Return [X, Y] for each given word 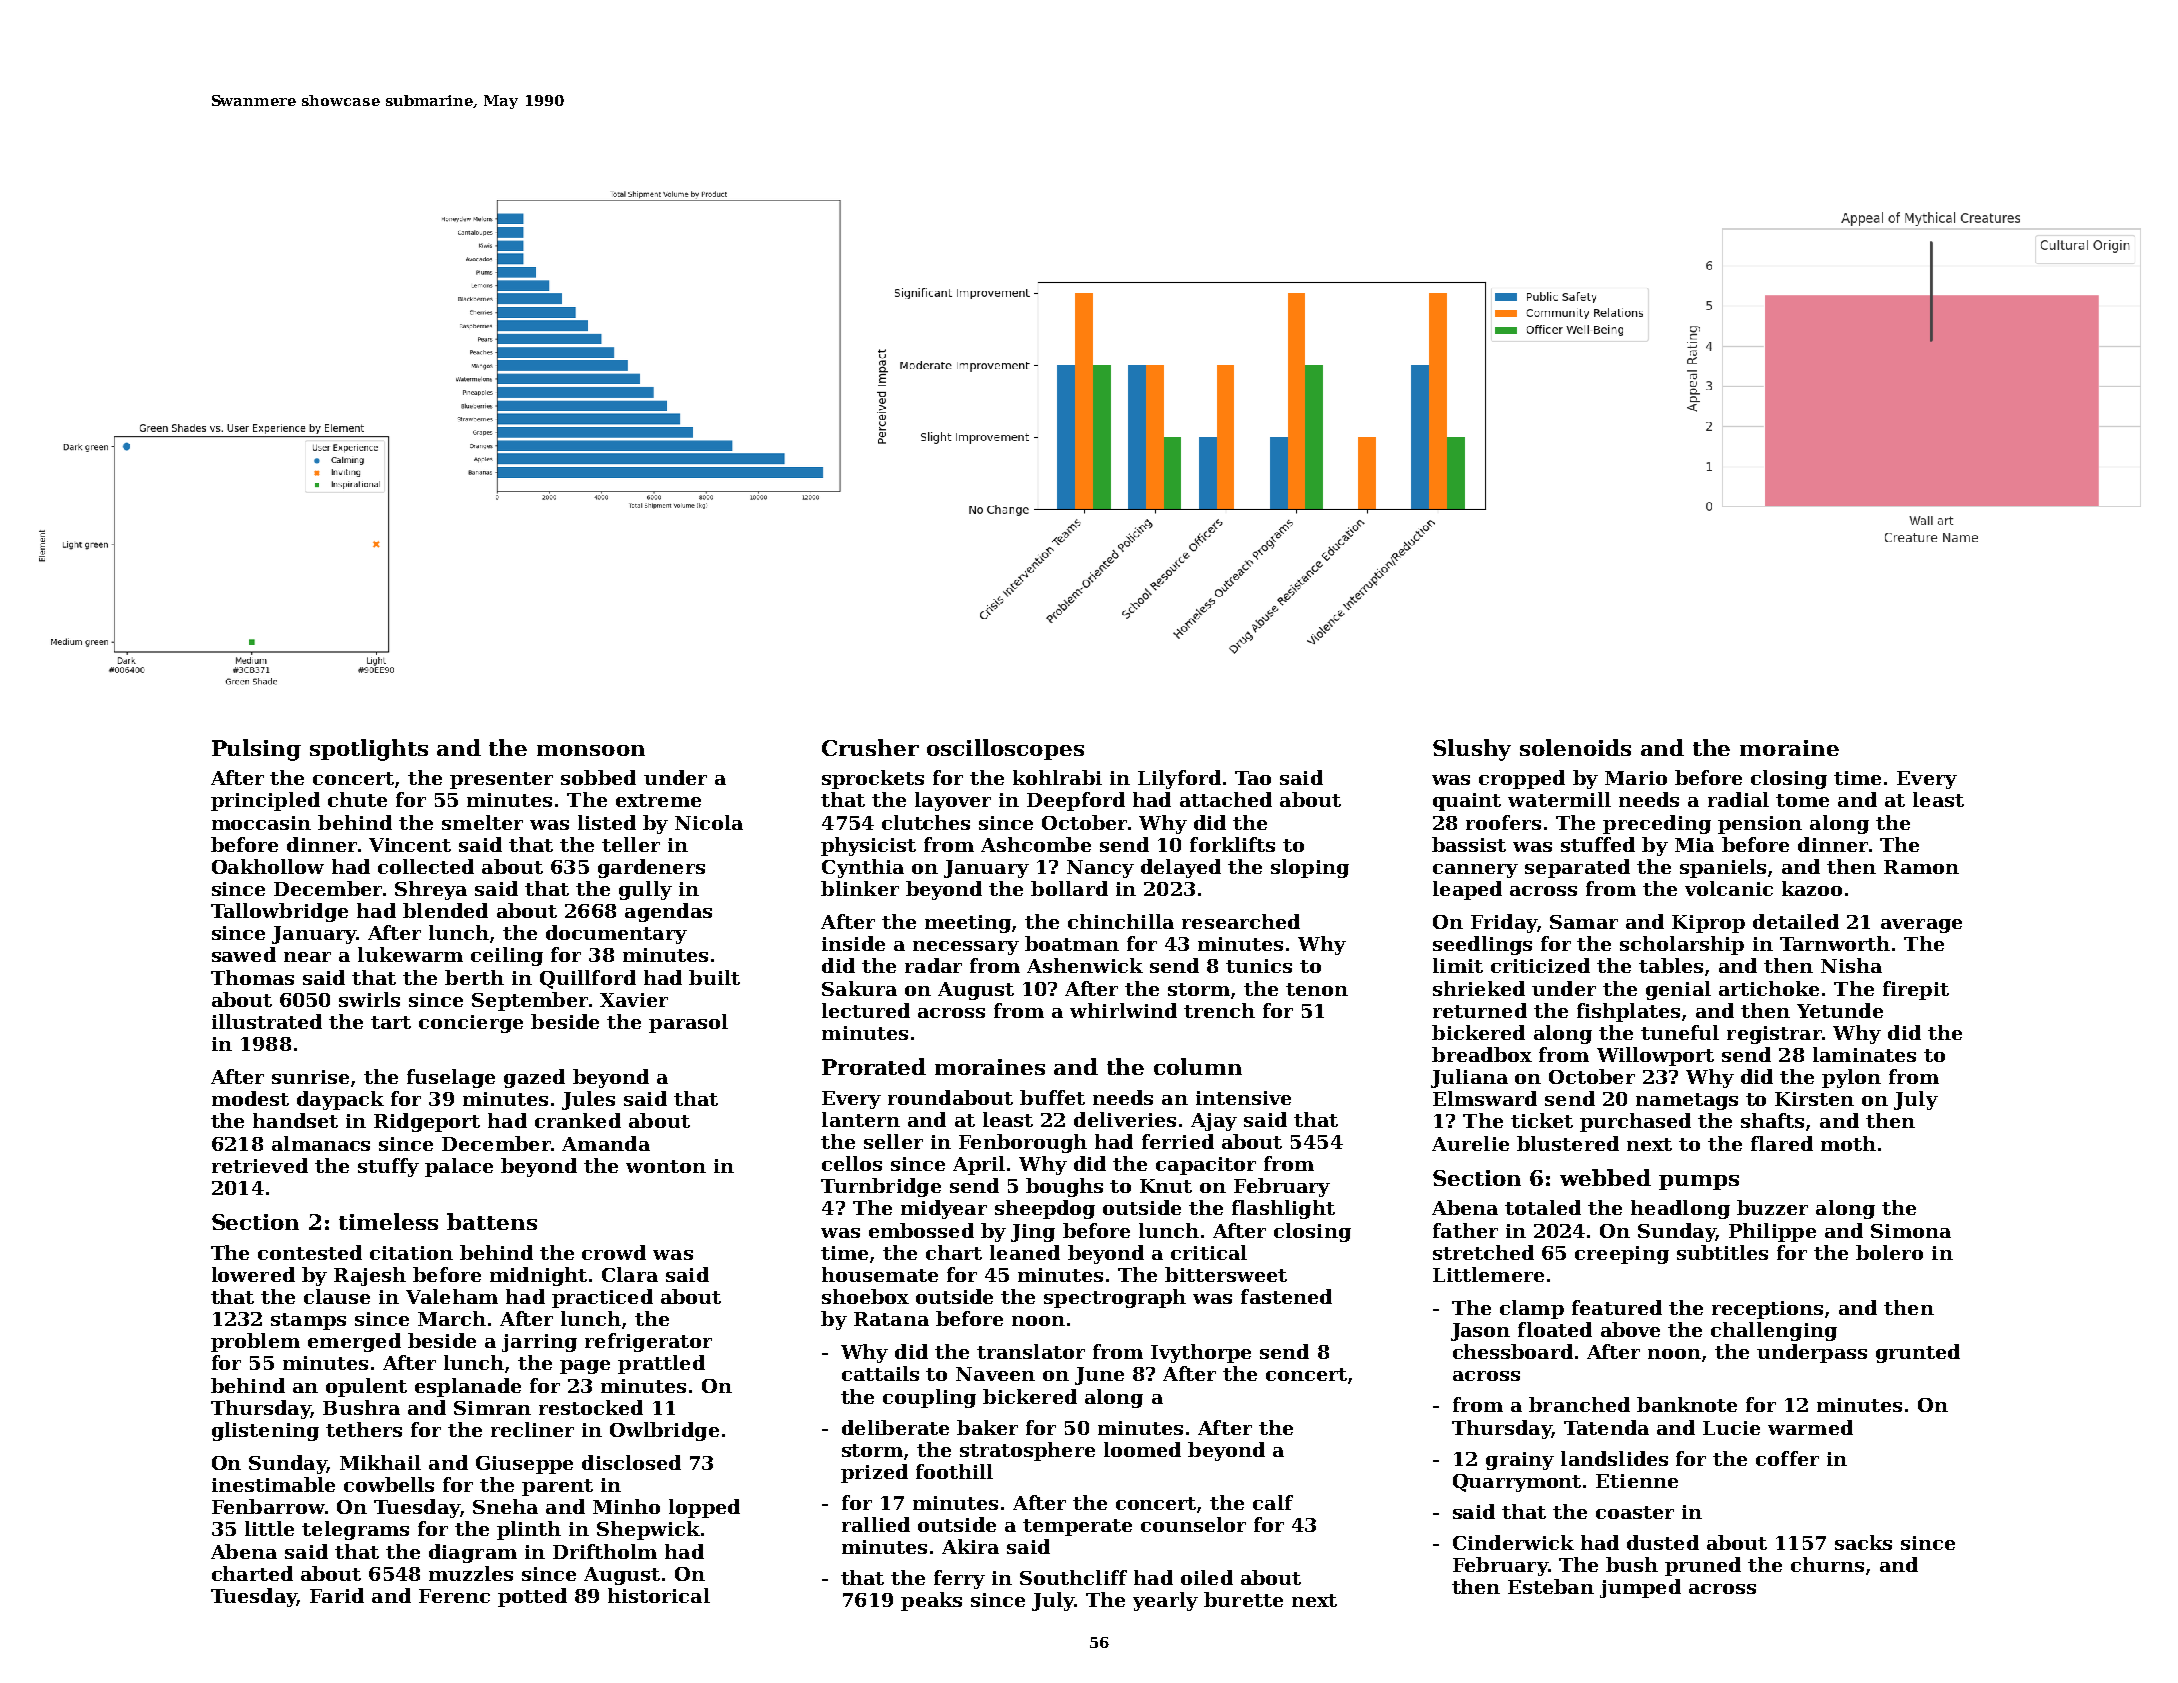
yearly [1165, 1601]
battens [492, 1221]
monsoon [591, 750]
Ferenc [454, 1596]
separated [1577, 868]
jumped [1640, 1588]
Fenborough [1023, 1143]
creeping [1622, 1255]
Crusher [870, 747]
